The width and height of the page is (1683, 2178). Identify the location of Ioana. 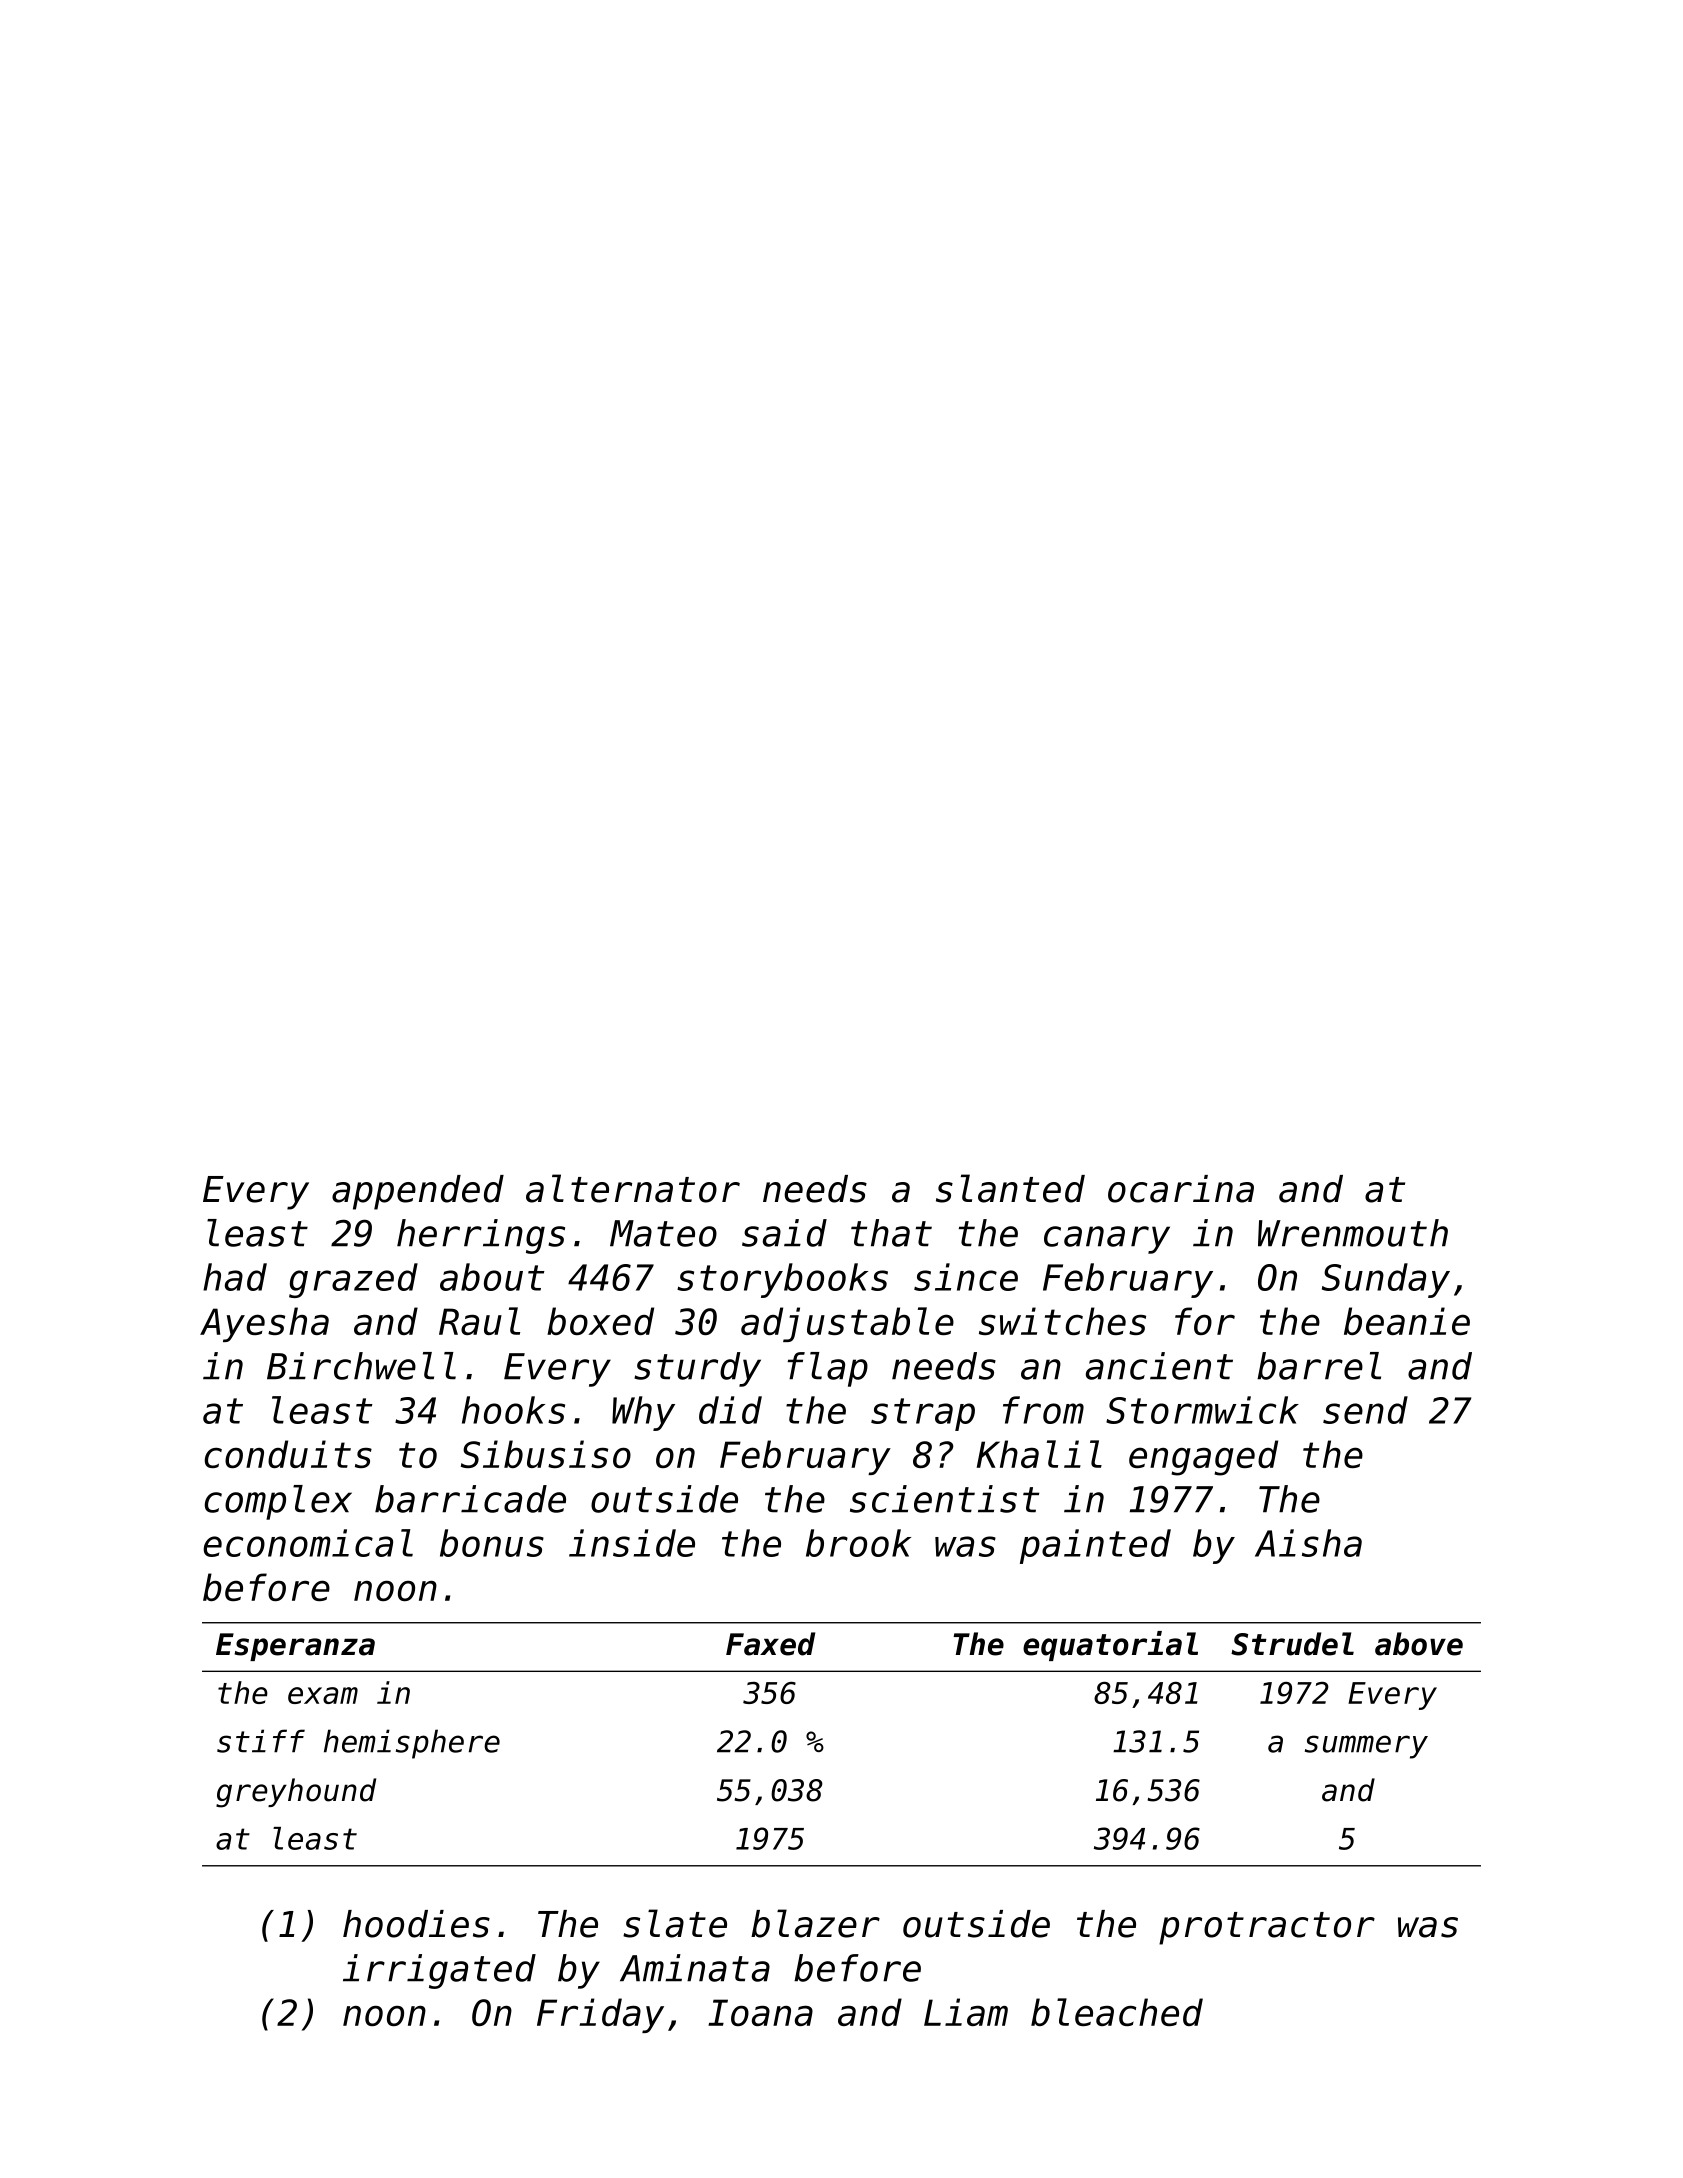
(760, 2012).
